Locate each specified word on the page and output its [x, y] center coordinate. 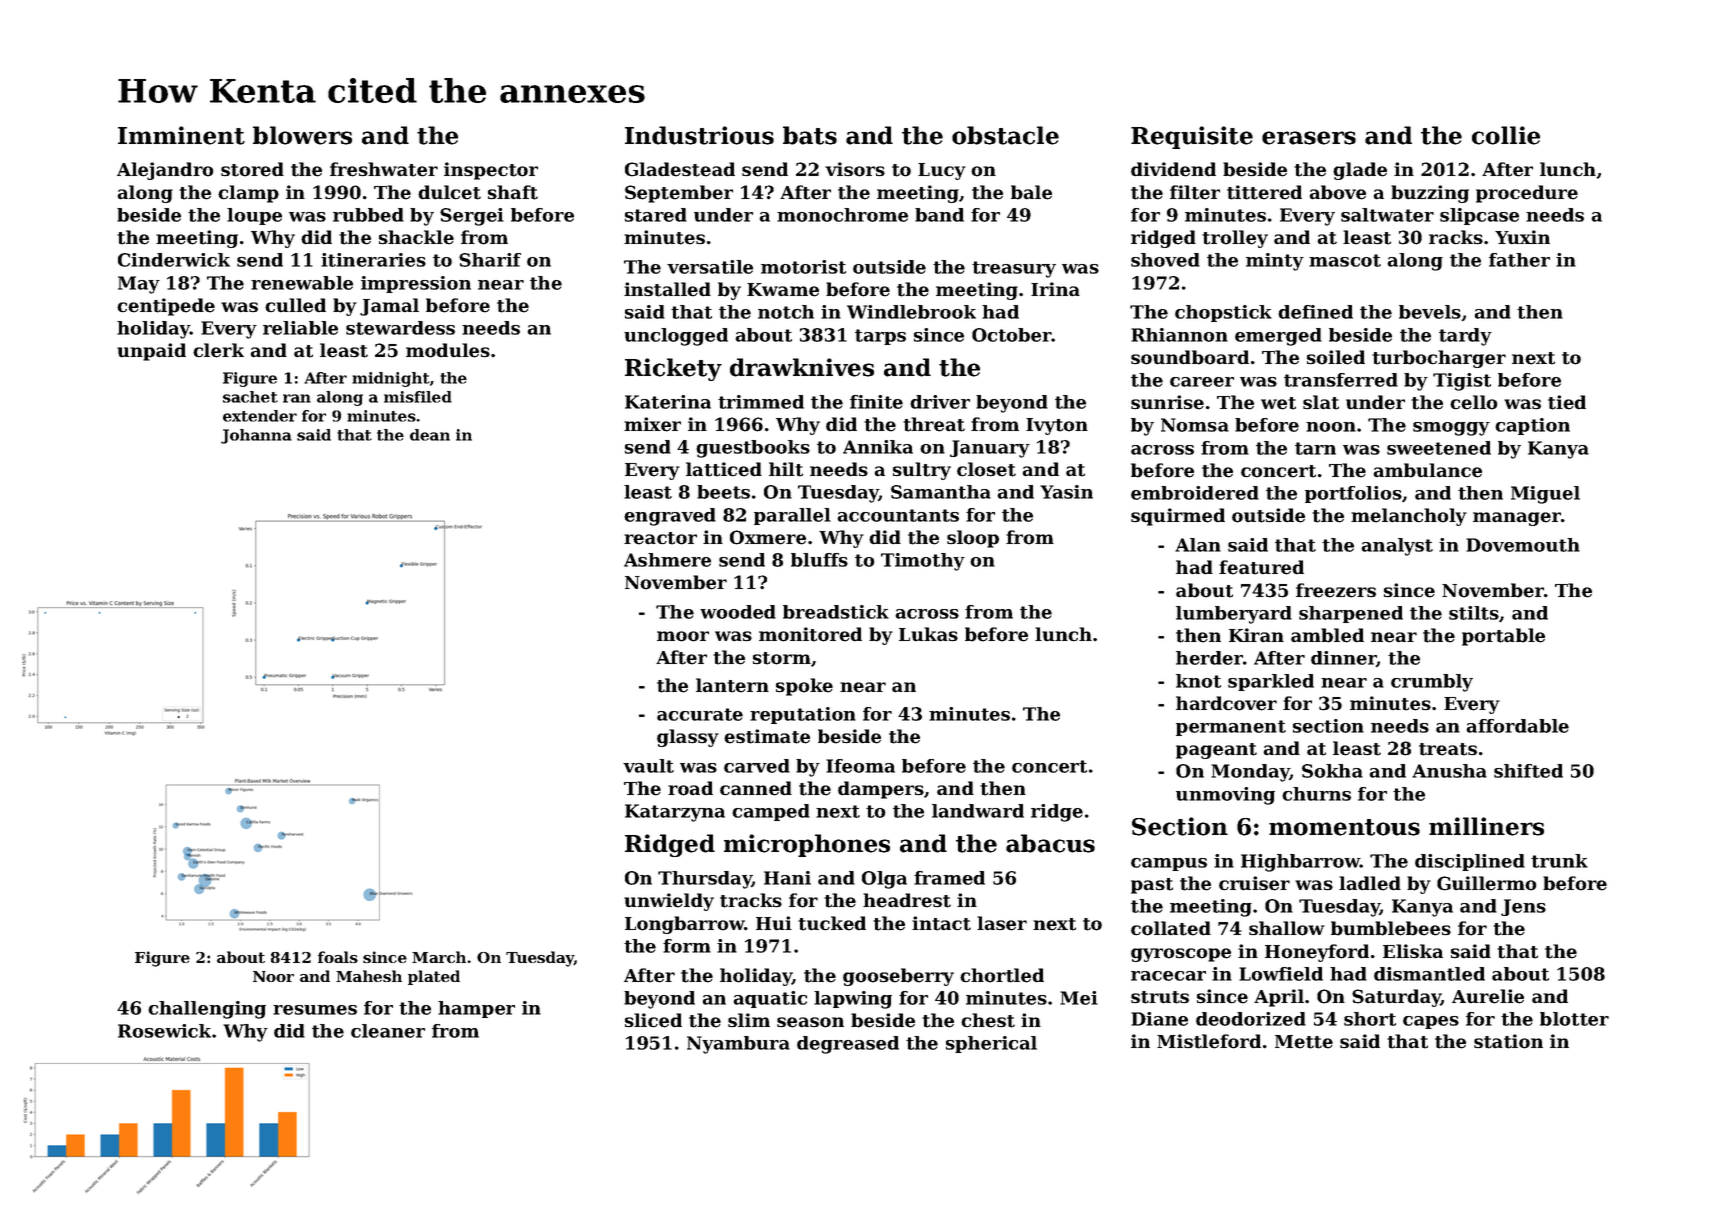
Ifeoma [860, 766]
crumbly [1432, 683]
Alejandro [165, 171]
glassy [688, 738]
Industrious [699, 135]
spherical [991, 1044]
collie [1506, 135]
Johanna [256, 436]
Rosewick [164, 1031]
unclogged [676, 337]
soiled [1336, 357]
